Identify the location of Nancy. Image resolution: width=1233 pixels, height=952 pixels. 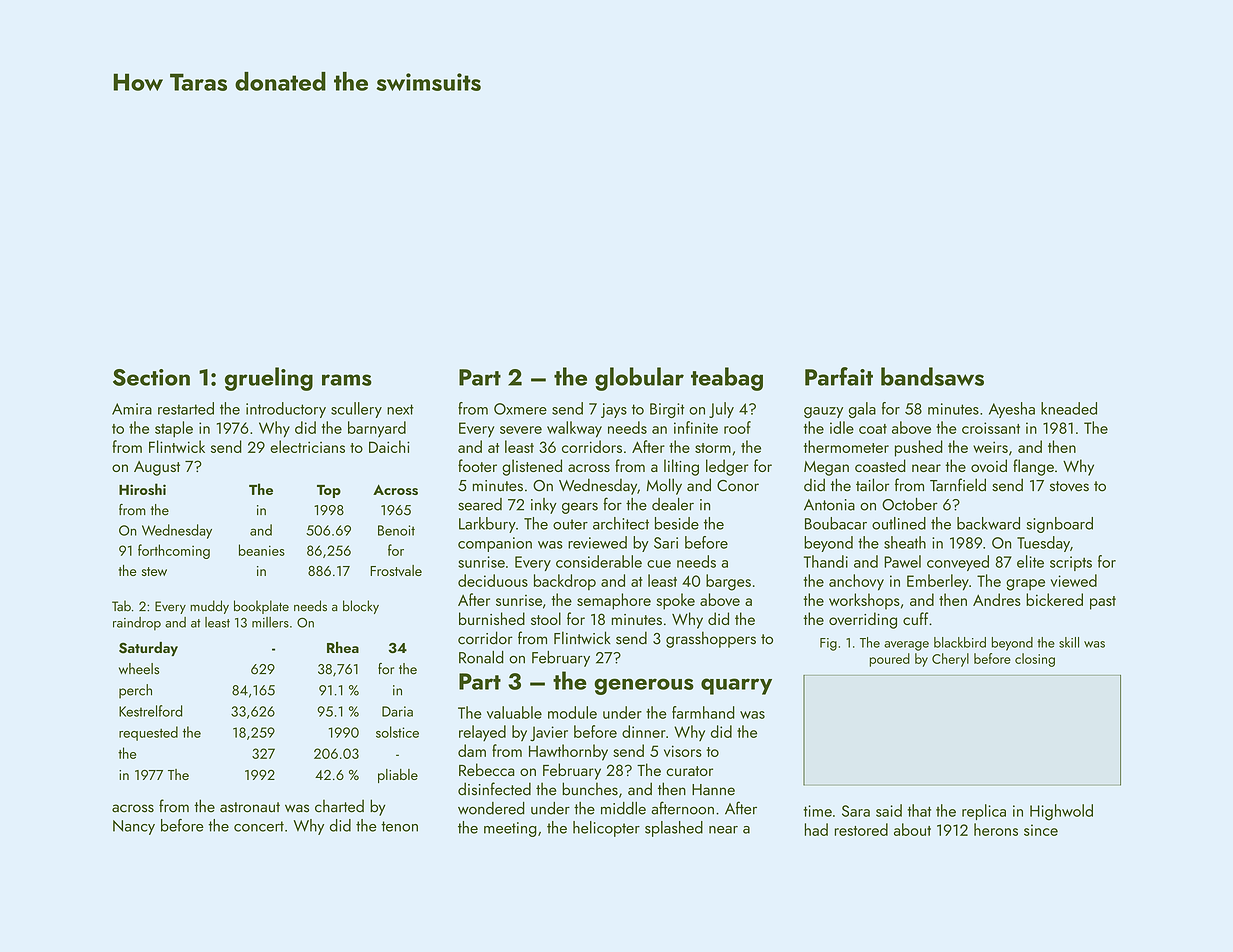
(134, 827).
